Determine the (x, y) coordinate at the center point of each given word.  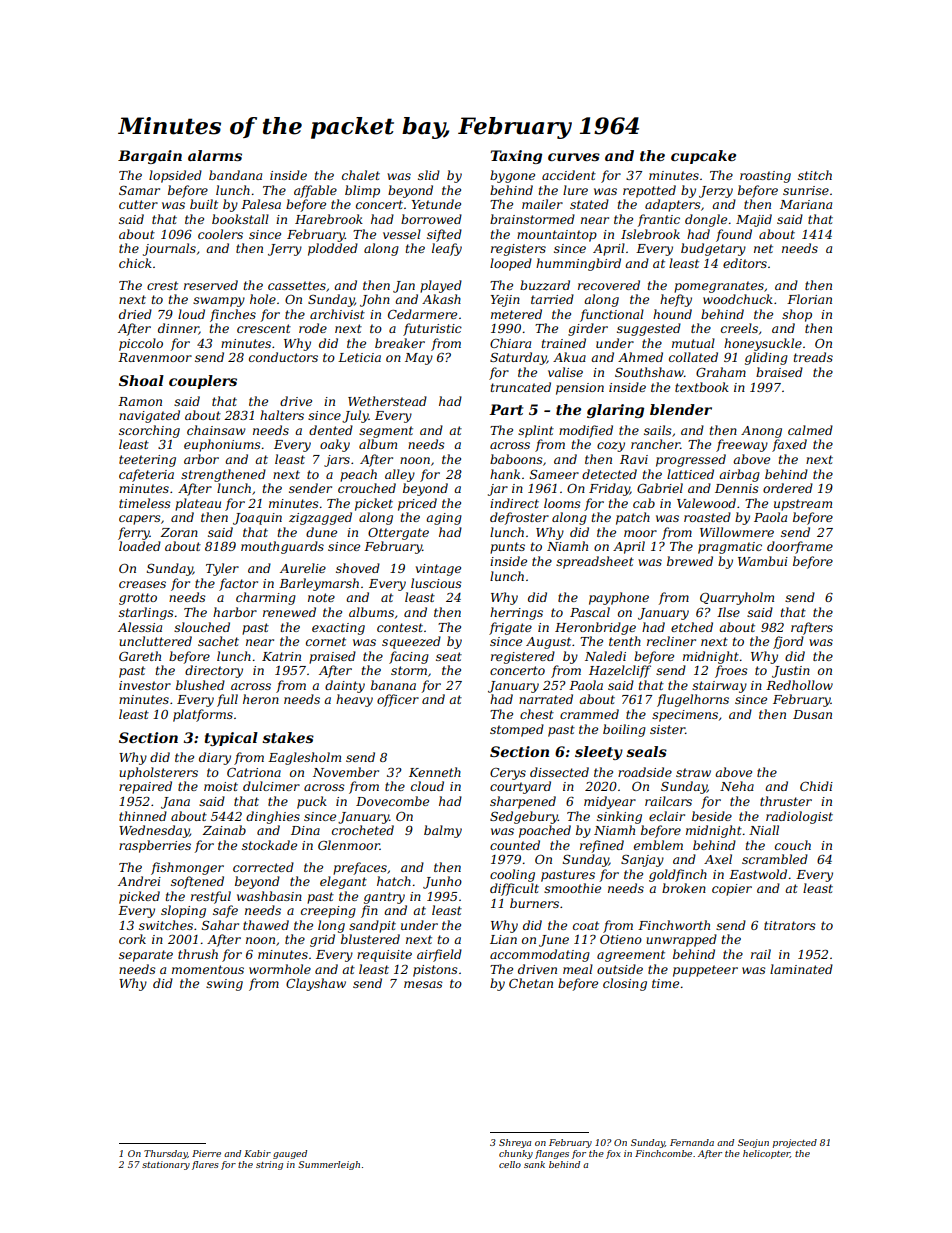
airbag (739, 475)
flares (205, 1165)
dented (331, 430)
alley (400, 475)
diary (215, 758)
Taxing (516, 157)
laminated (801, 969)
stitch (815, 175)
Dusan (812, 714)
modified (586, 431)
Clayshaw (316, 984)
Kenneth (435, 772)
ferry (134, 533)
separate (146, 956)
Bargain (150, 157)
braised (779, 372)
